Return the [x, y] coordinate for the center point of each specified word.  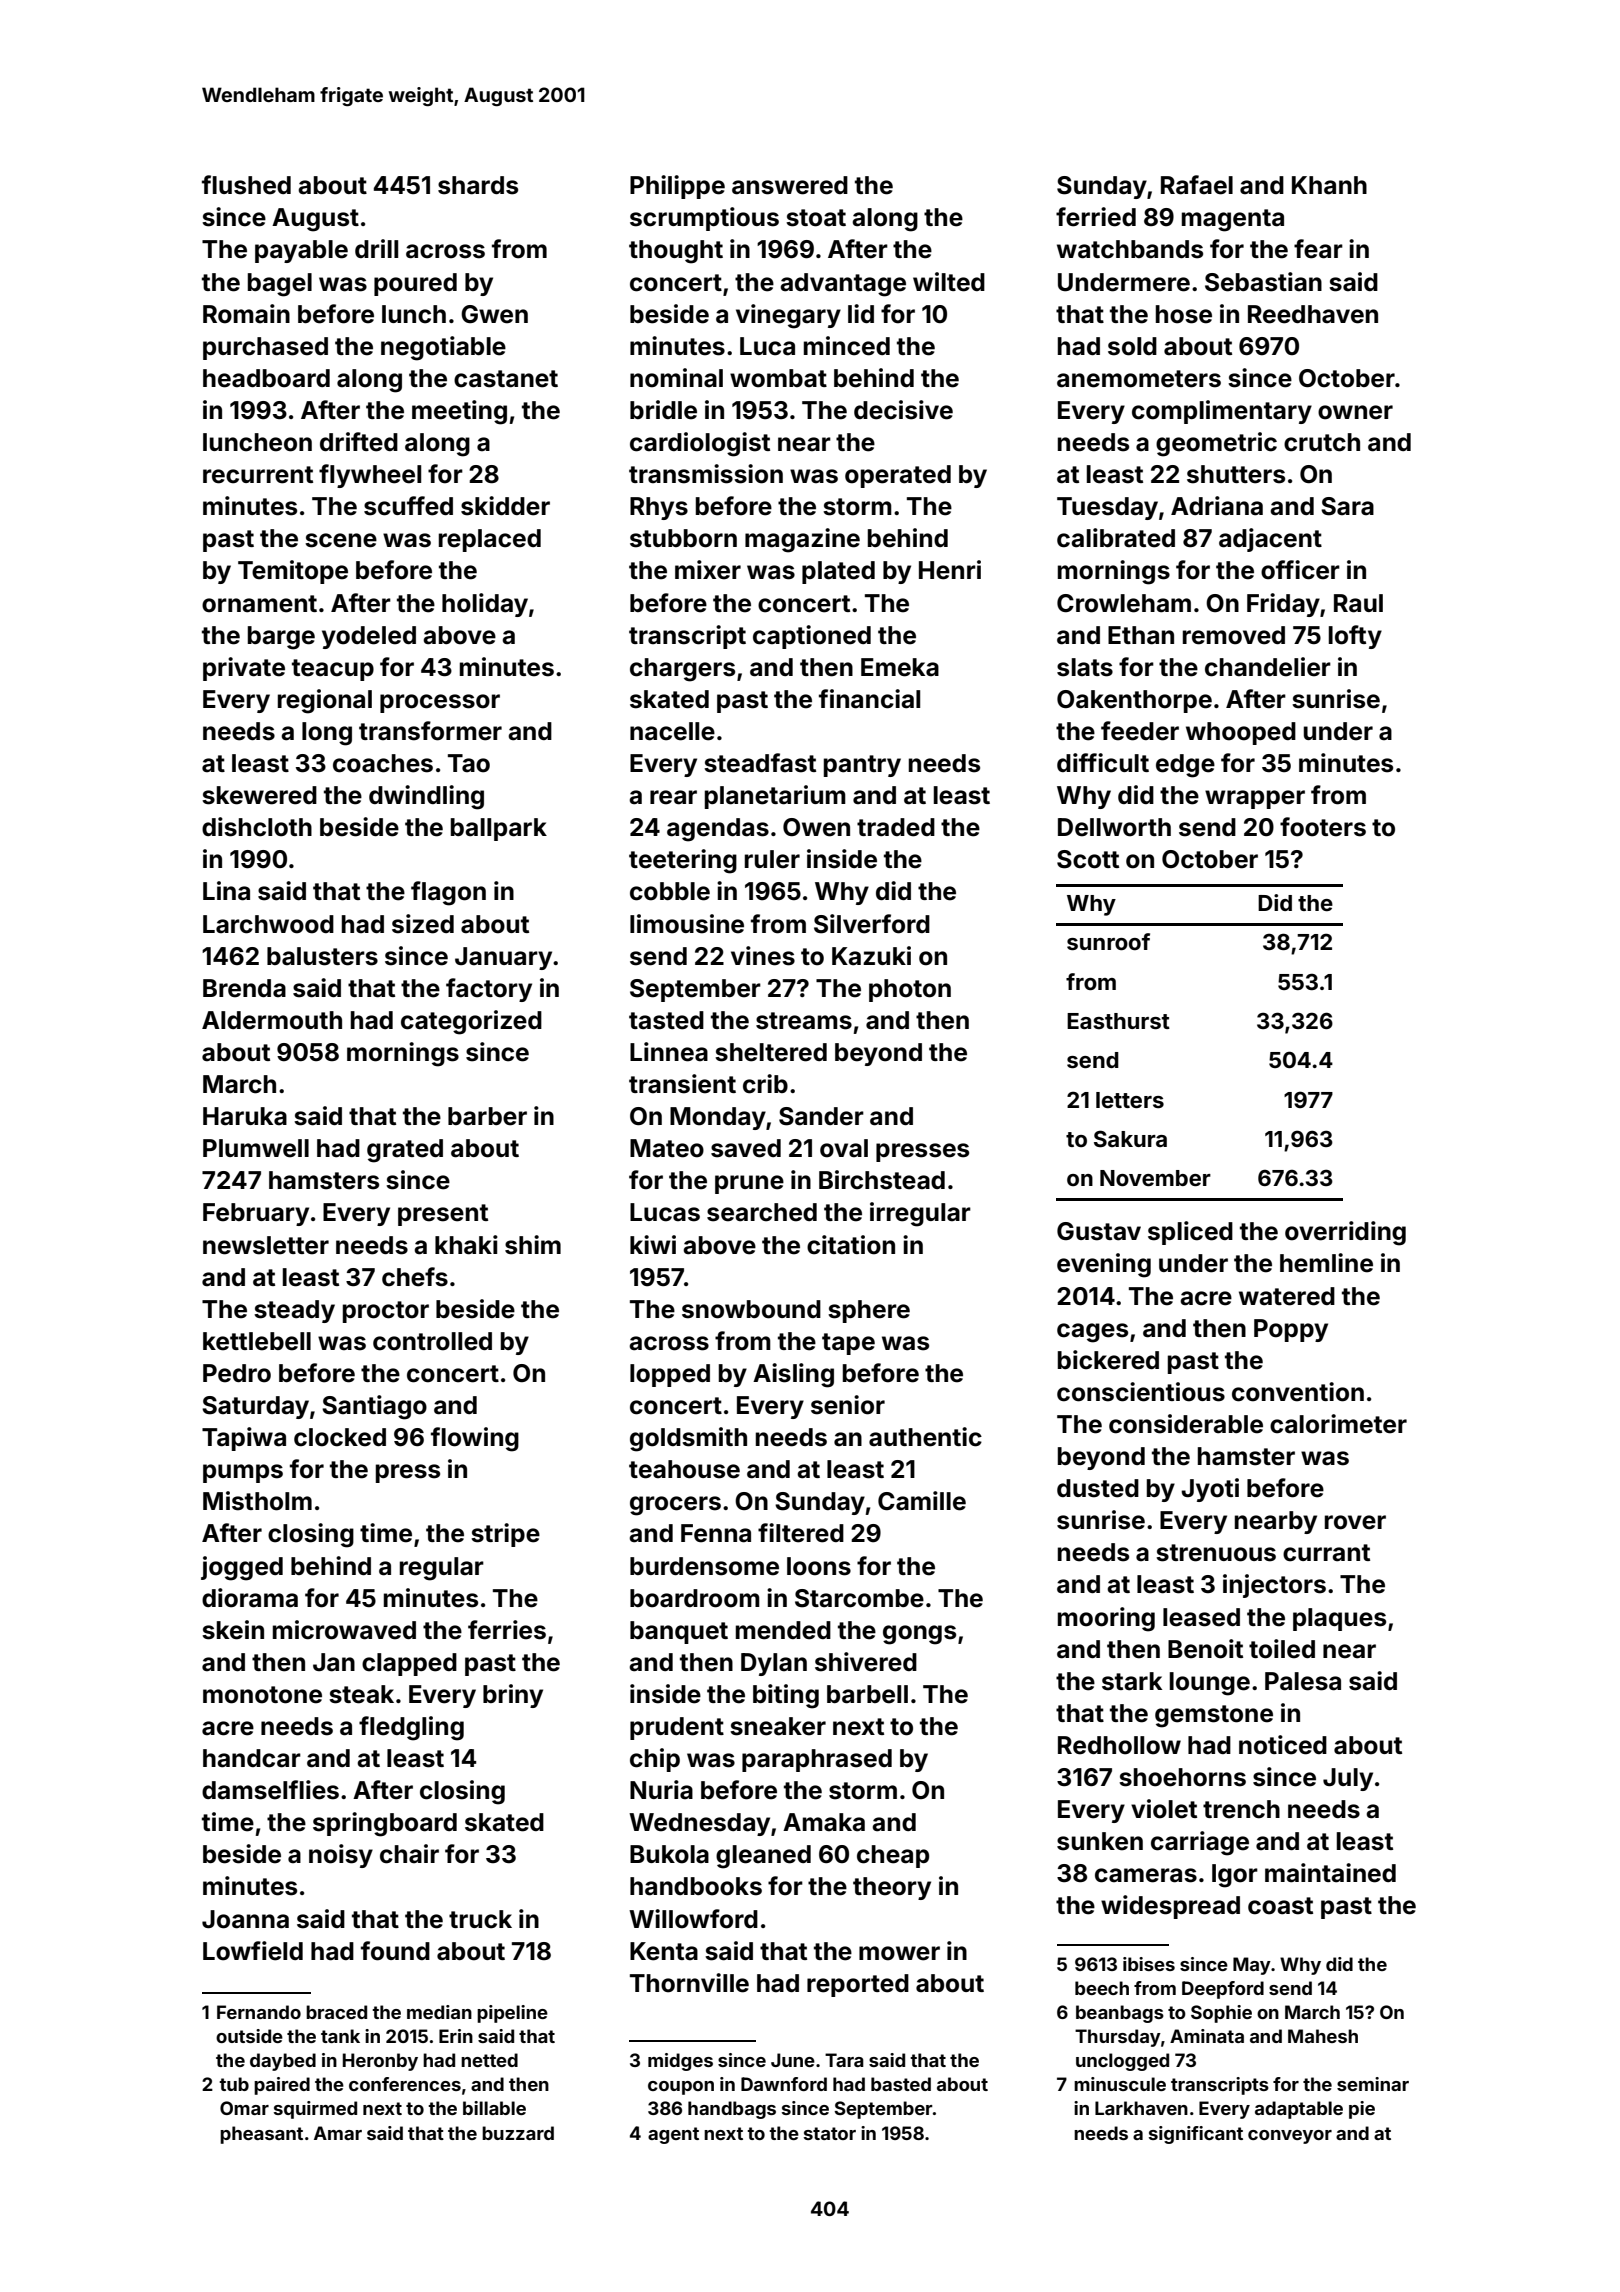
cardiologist [700, 444]
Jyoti [1210, 1490]
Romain [246, 314]
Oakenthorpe [1134, 701]
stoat [816, 218]
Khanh [1329, 185]
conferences [405, 2084]
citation [851, 1245]
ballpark [499, 829]
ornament [259, 604]
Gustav [1099, 1231]
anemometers [1139, 379]
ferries [507, 1630]
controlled [432, 1341]
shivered [866, 1662]
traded [896, 827]
